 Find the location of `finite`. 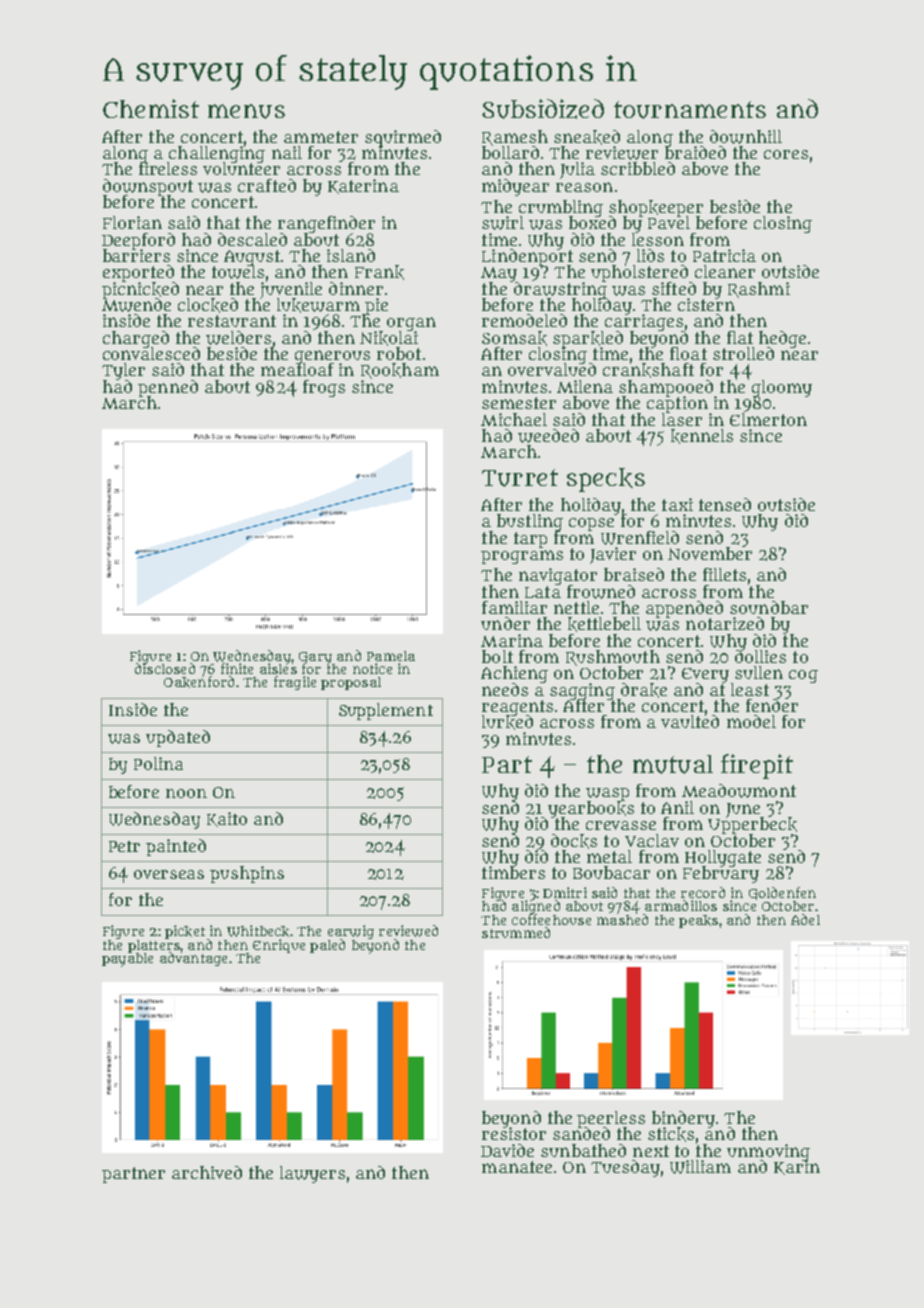

finite is located at coordinates (237, 668).
